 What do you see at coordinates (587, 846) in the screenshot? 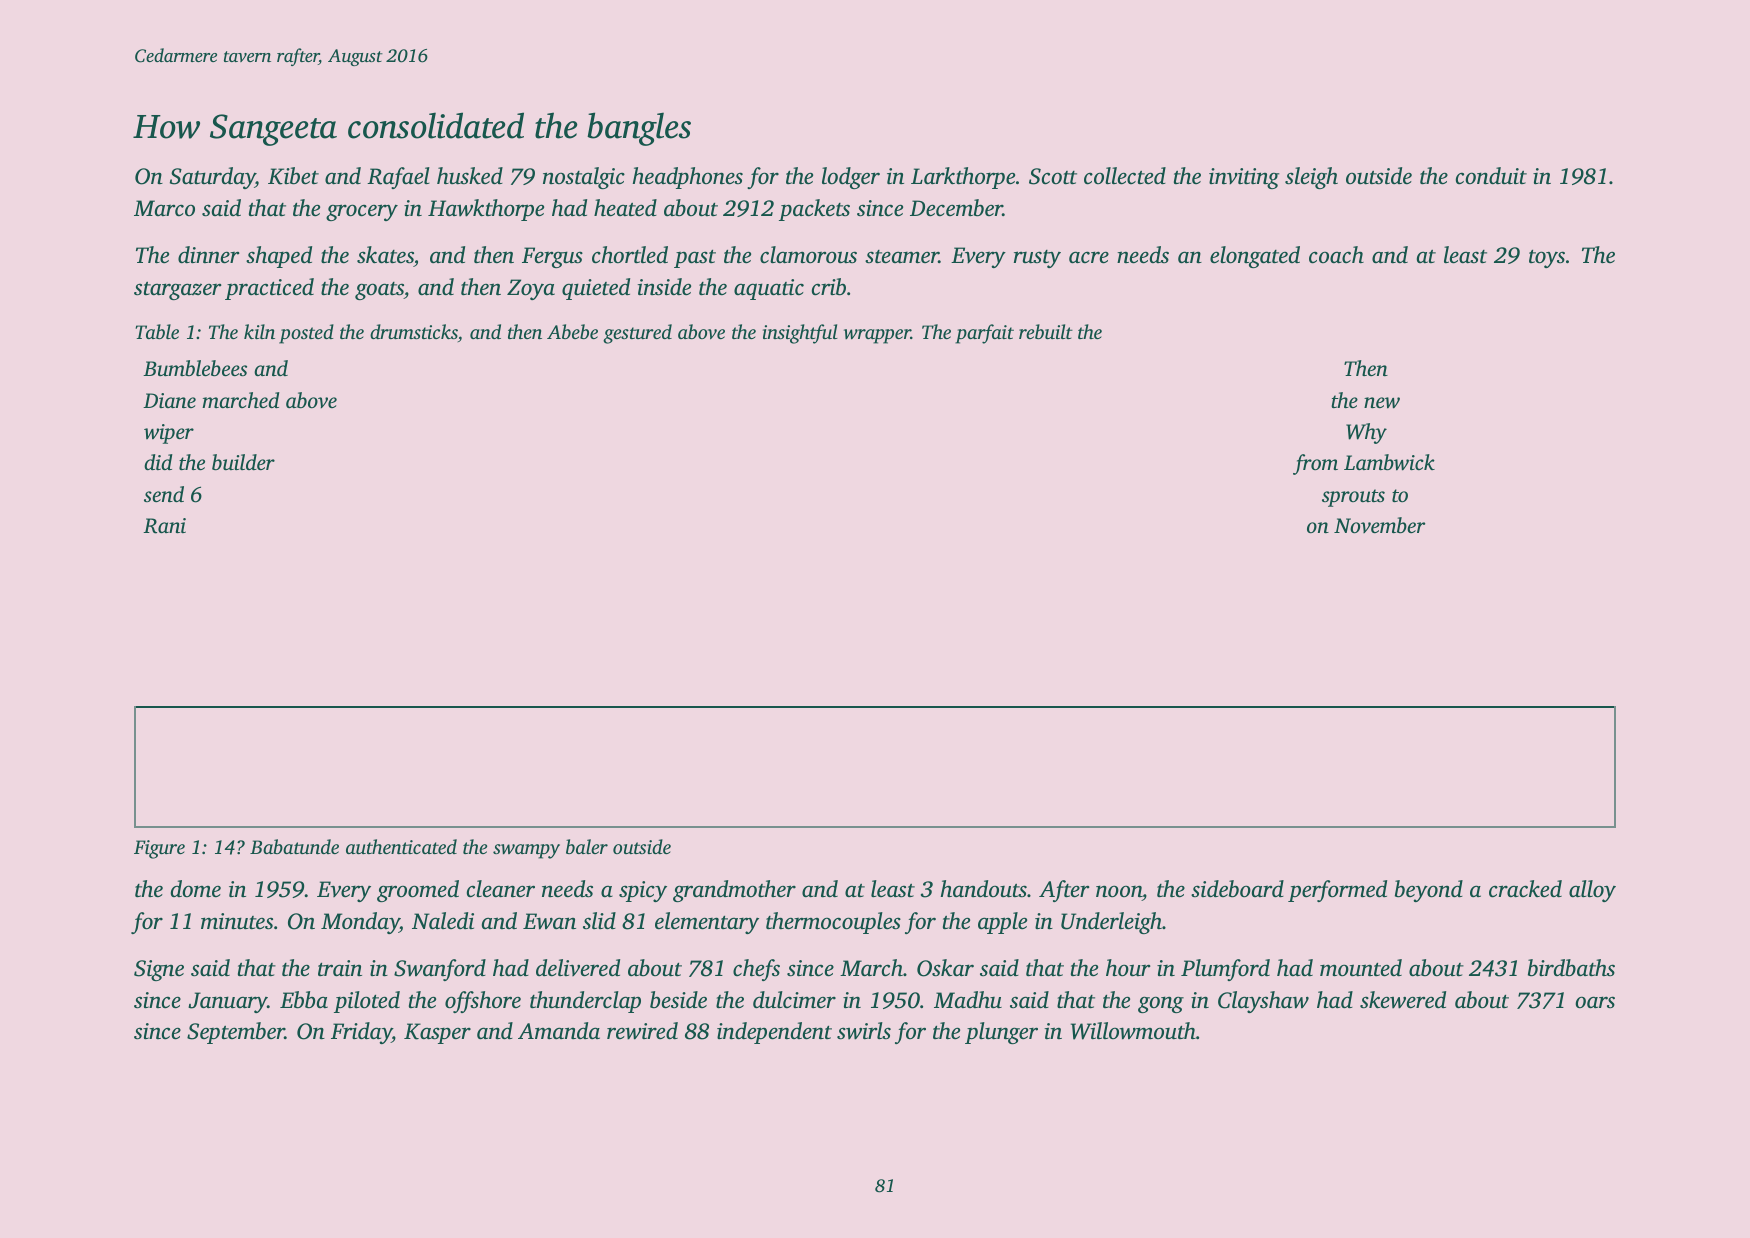
I see `baler` at bounding box center [587, 846].
